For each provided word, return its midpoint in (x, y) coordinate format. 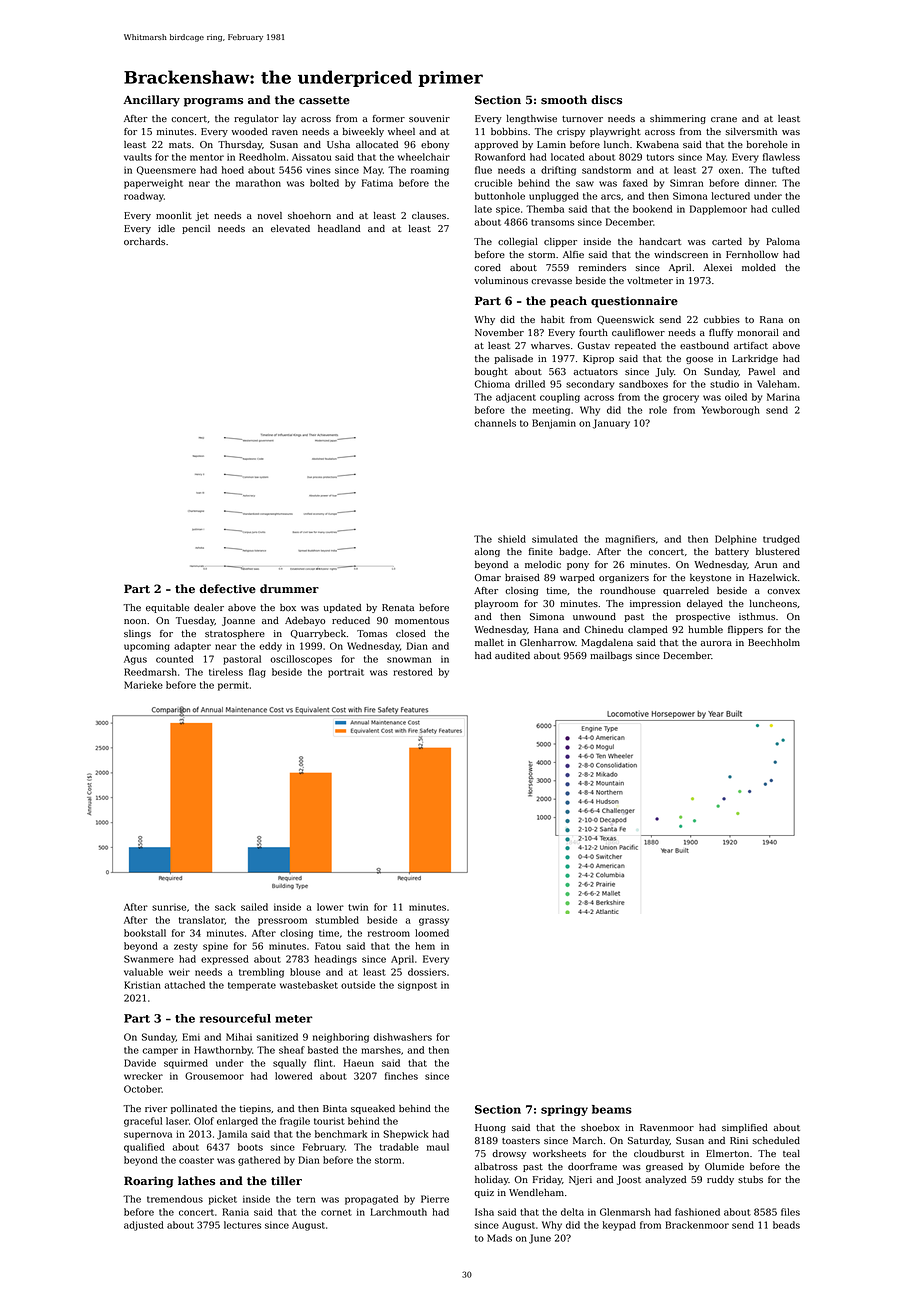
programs (213, 102)
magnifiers (630, 540)
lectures (242, 1225)
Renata (398, 607)
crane (724, 119)
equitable (167, 608)
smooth (564, 100)
